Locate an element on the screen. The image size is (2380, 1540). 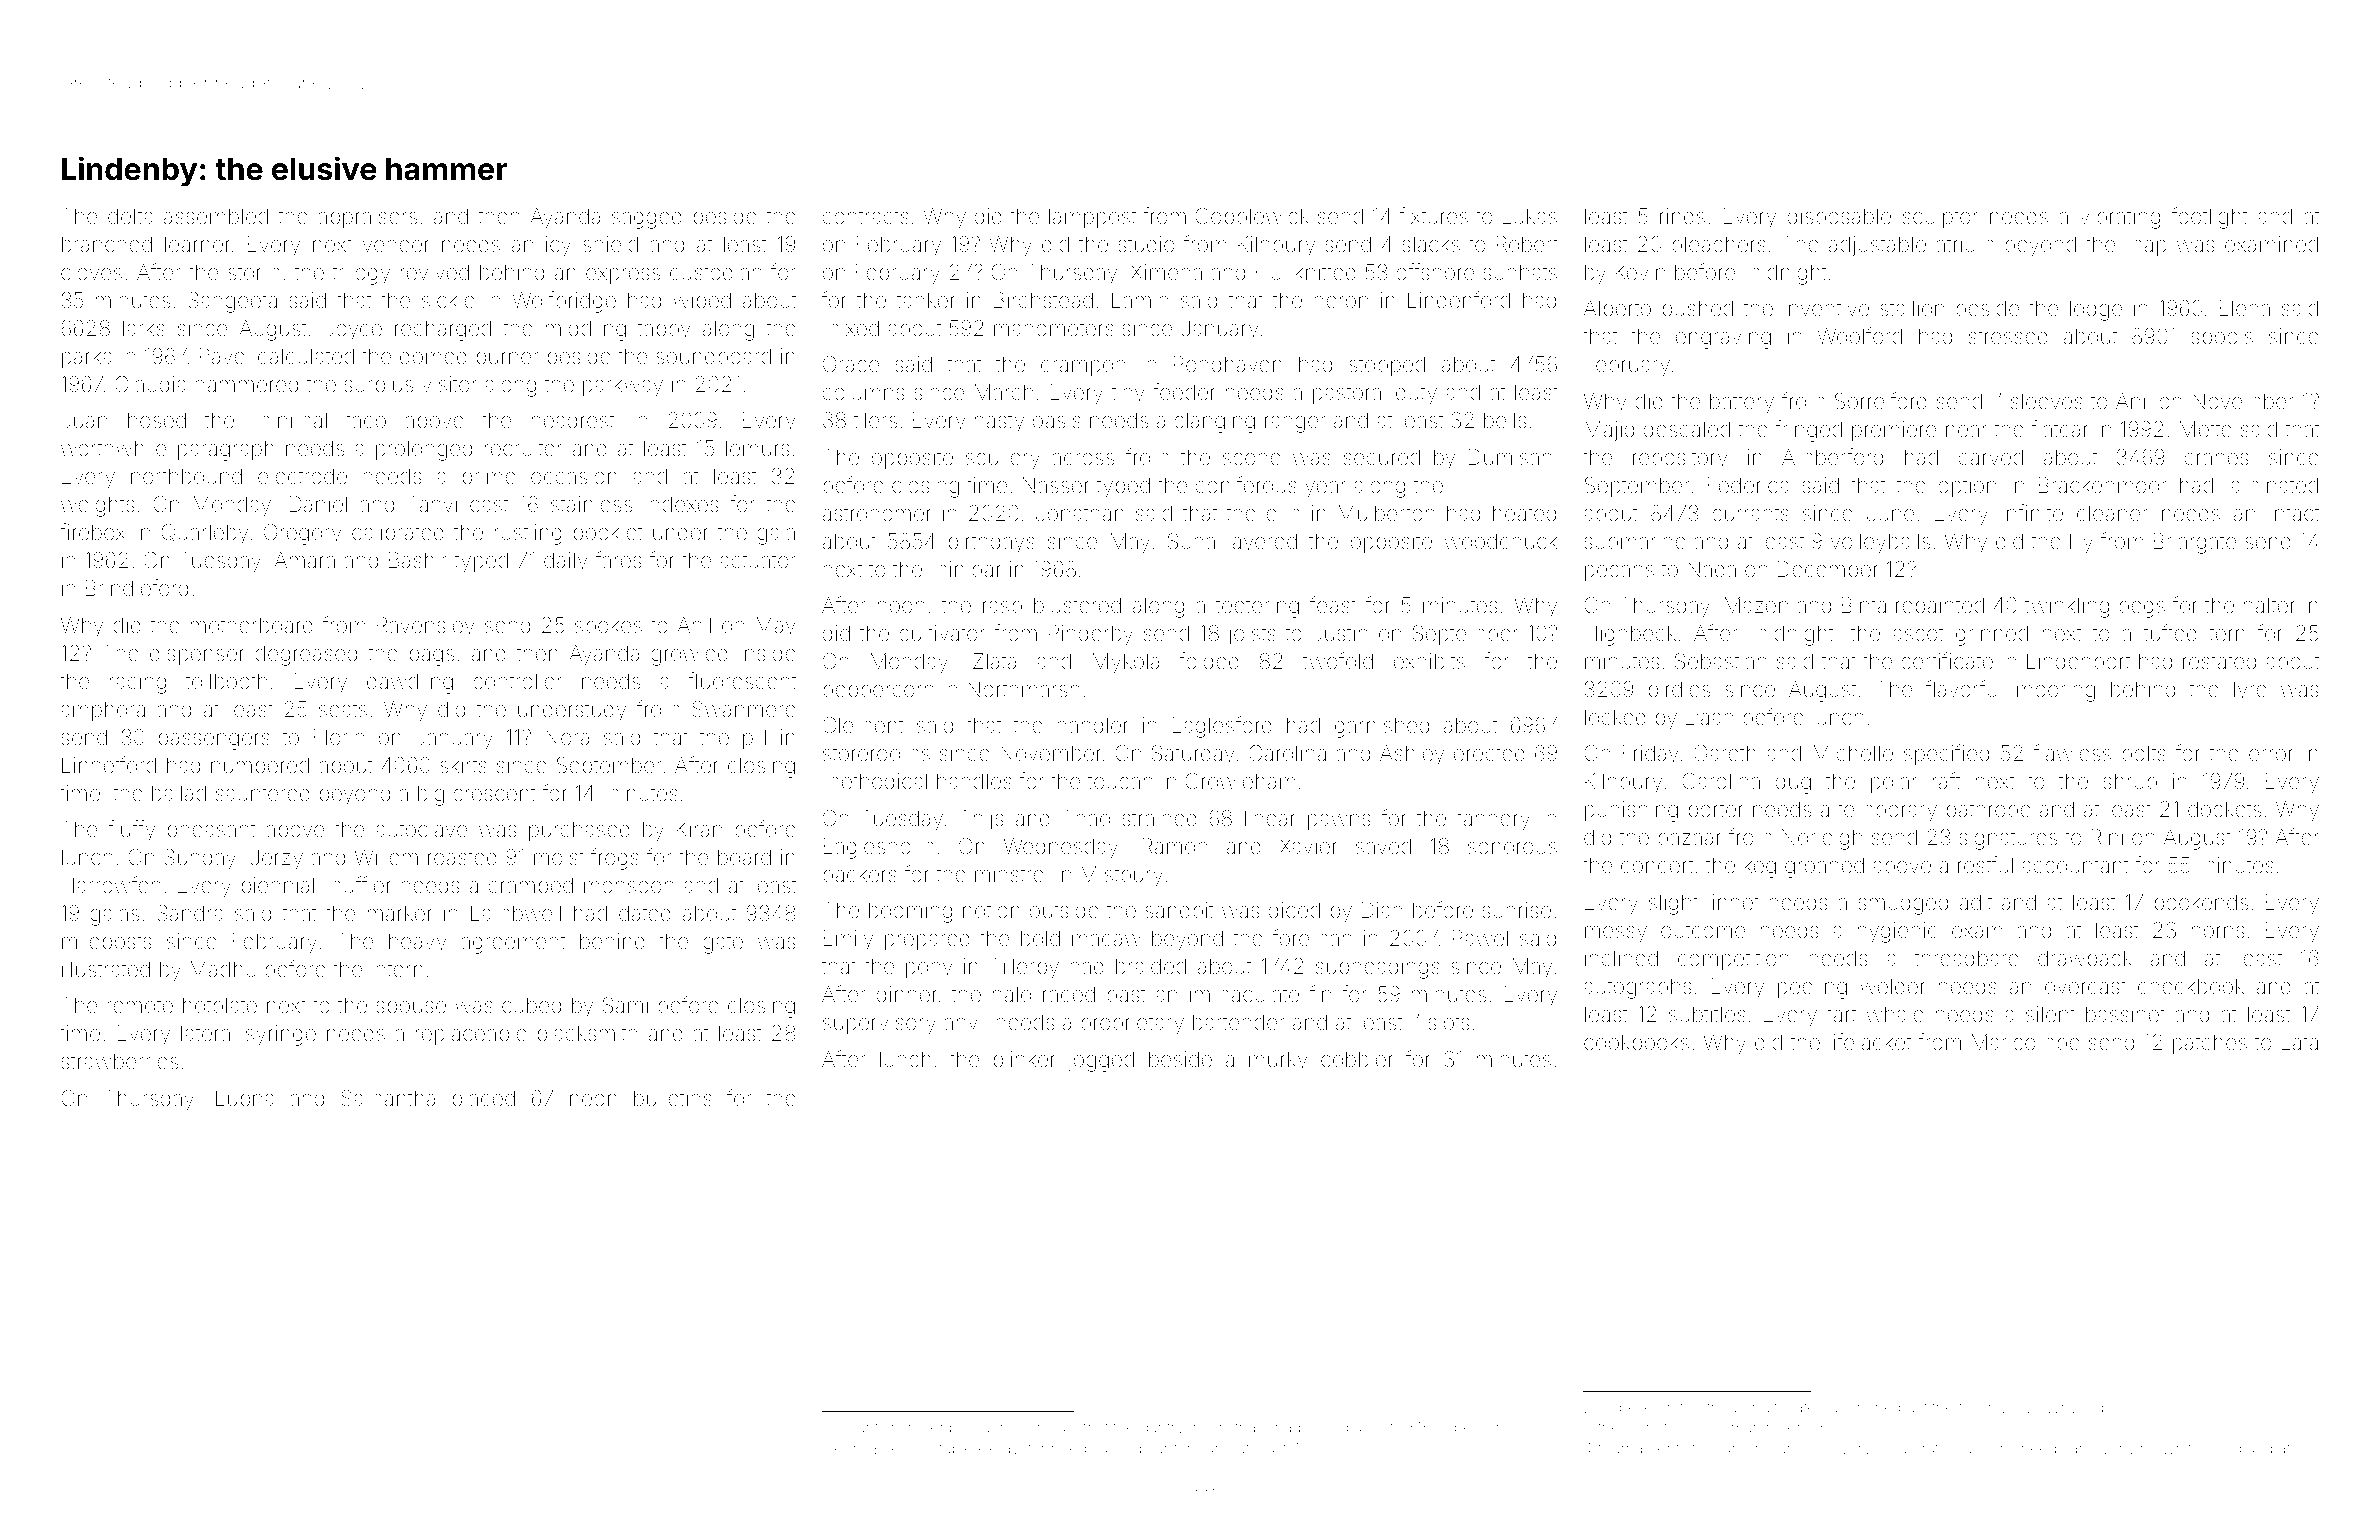
Lubna is located at coordinates (245, 1098).
